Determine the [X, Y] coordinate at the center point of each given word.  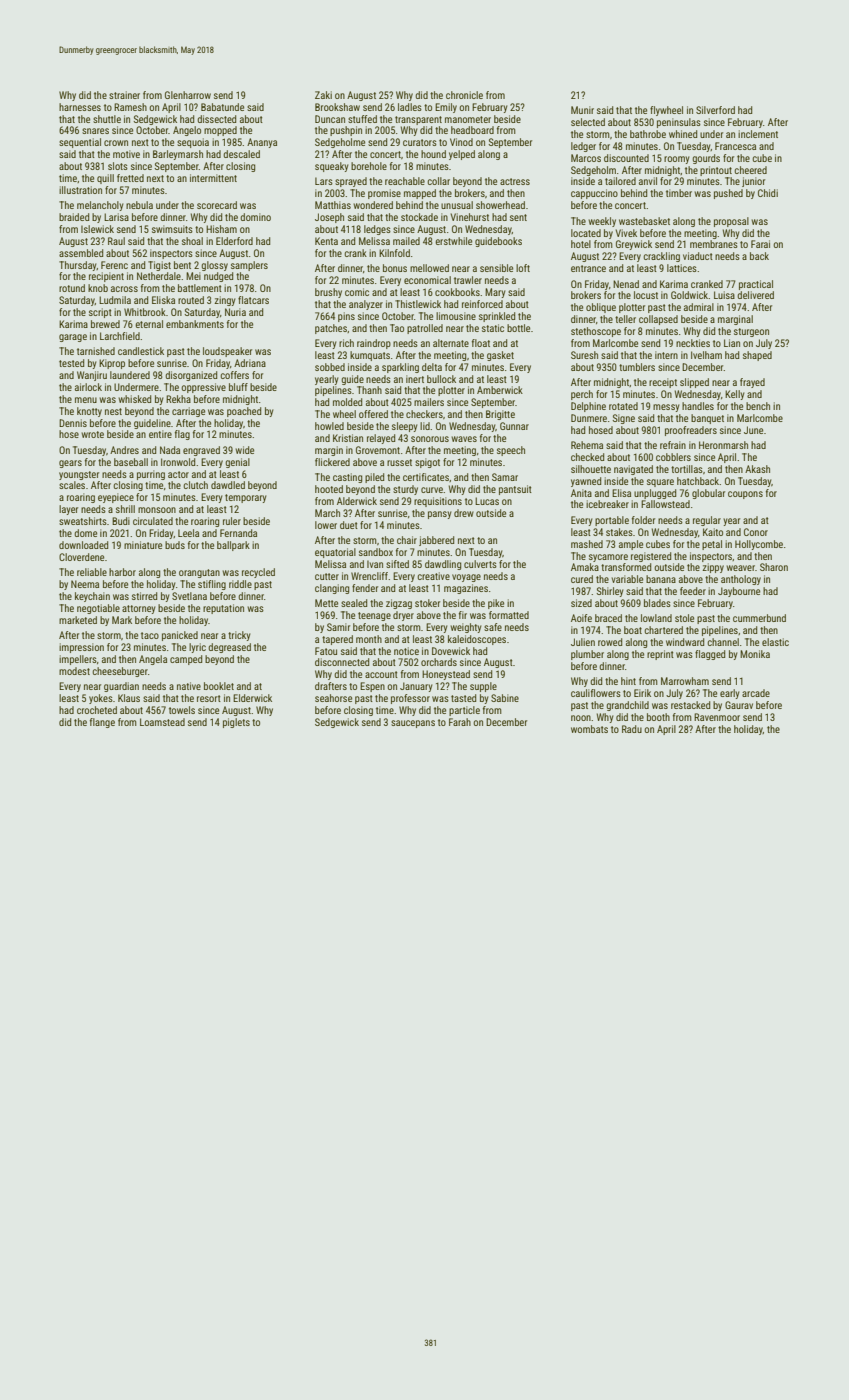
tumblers [637, 367]
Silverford [715, 110]
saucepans [413, 724]
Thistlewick [418, 304]
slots [118, 166]
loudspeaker [227, 352]
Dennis [73, 423]
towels [182, 710]
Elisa [621, 493]
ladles [410, 107]
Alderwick [357, 501]
